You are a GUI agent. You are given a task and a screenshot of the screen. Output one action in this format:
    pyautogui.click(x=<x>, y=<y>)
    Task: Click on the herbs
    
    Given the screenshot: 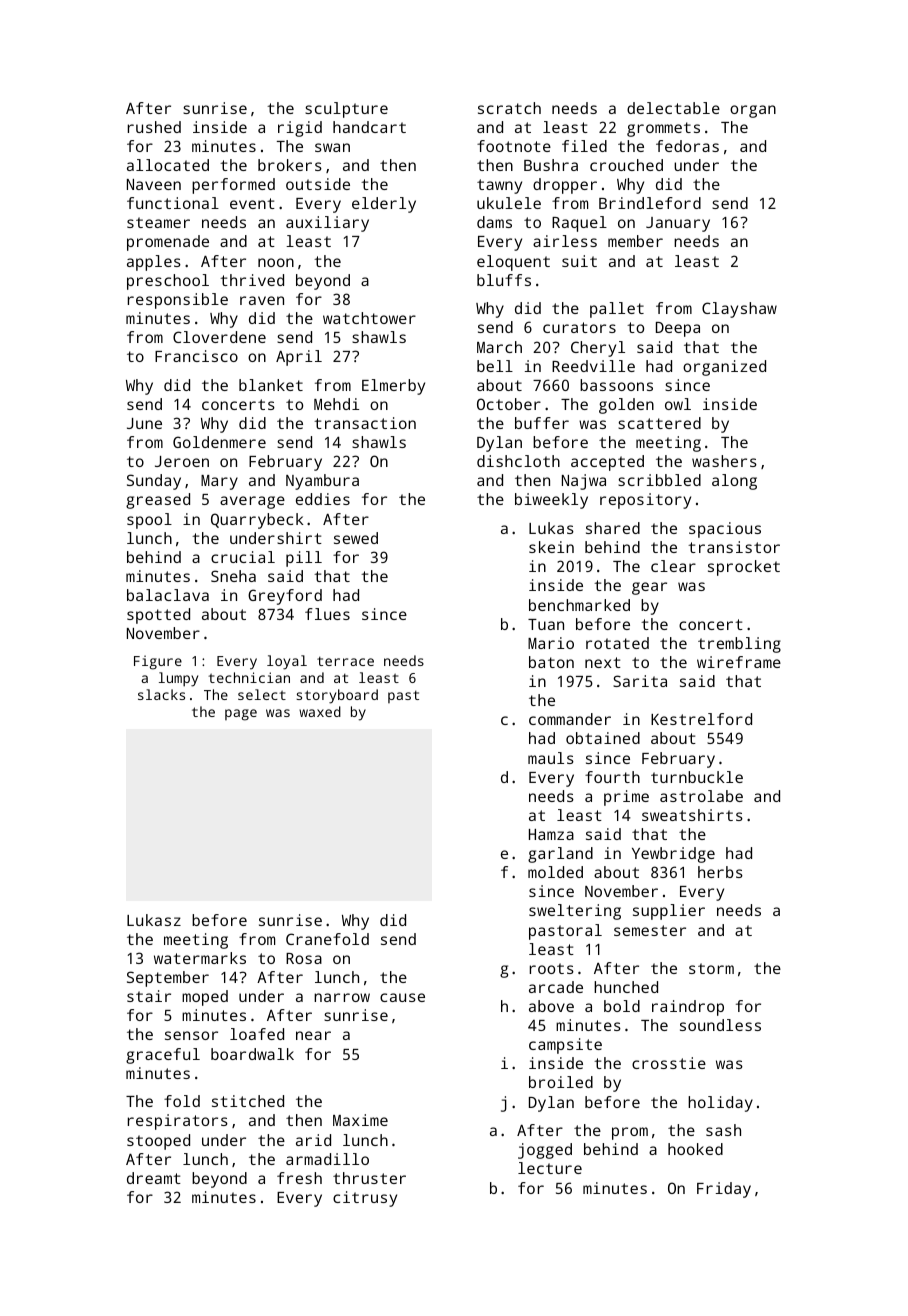 What is the action you would take?
    pyautogui.click(x=720, y=872)
